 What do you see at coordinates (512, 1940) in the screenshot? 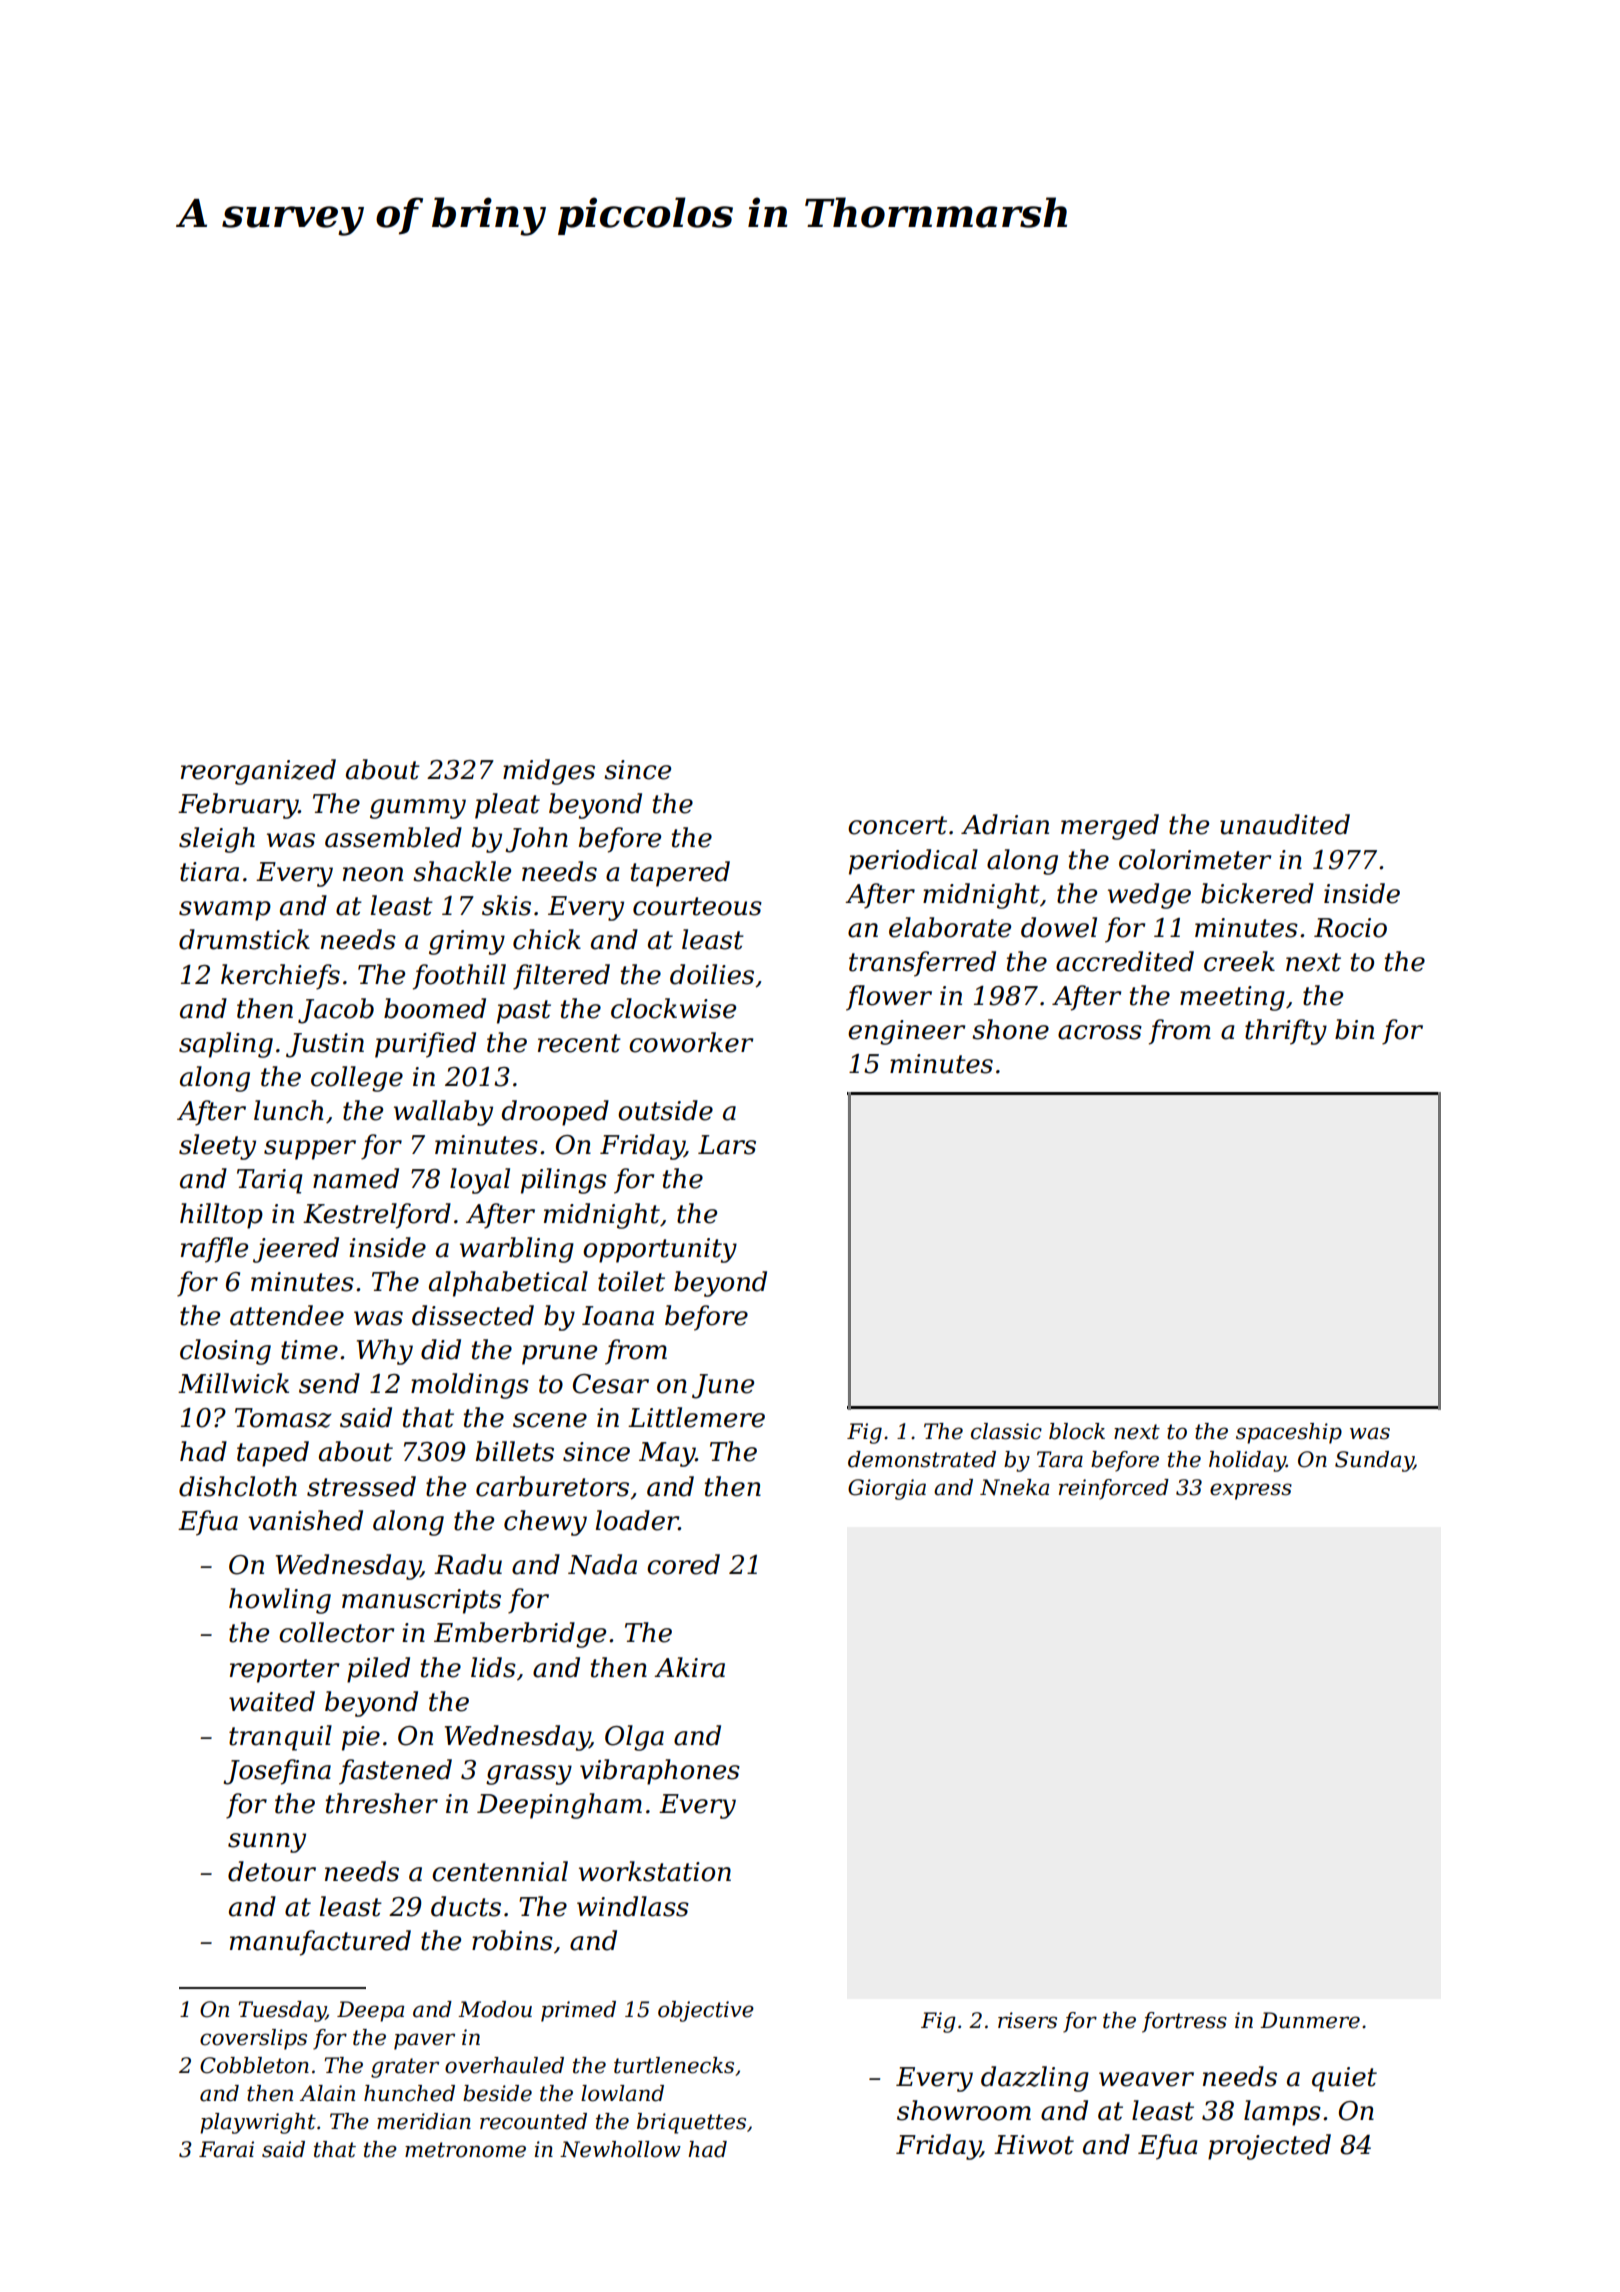
I see `robins` at bounding box center [512, 1940].
